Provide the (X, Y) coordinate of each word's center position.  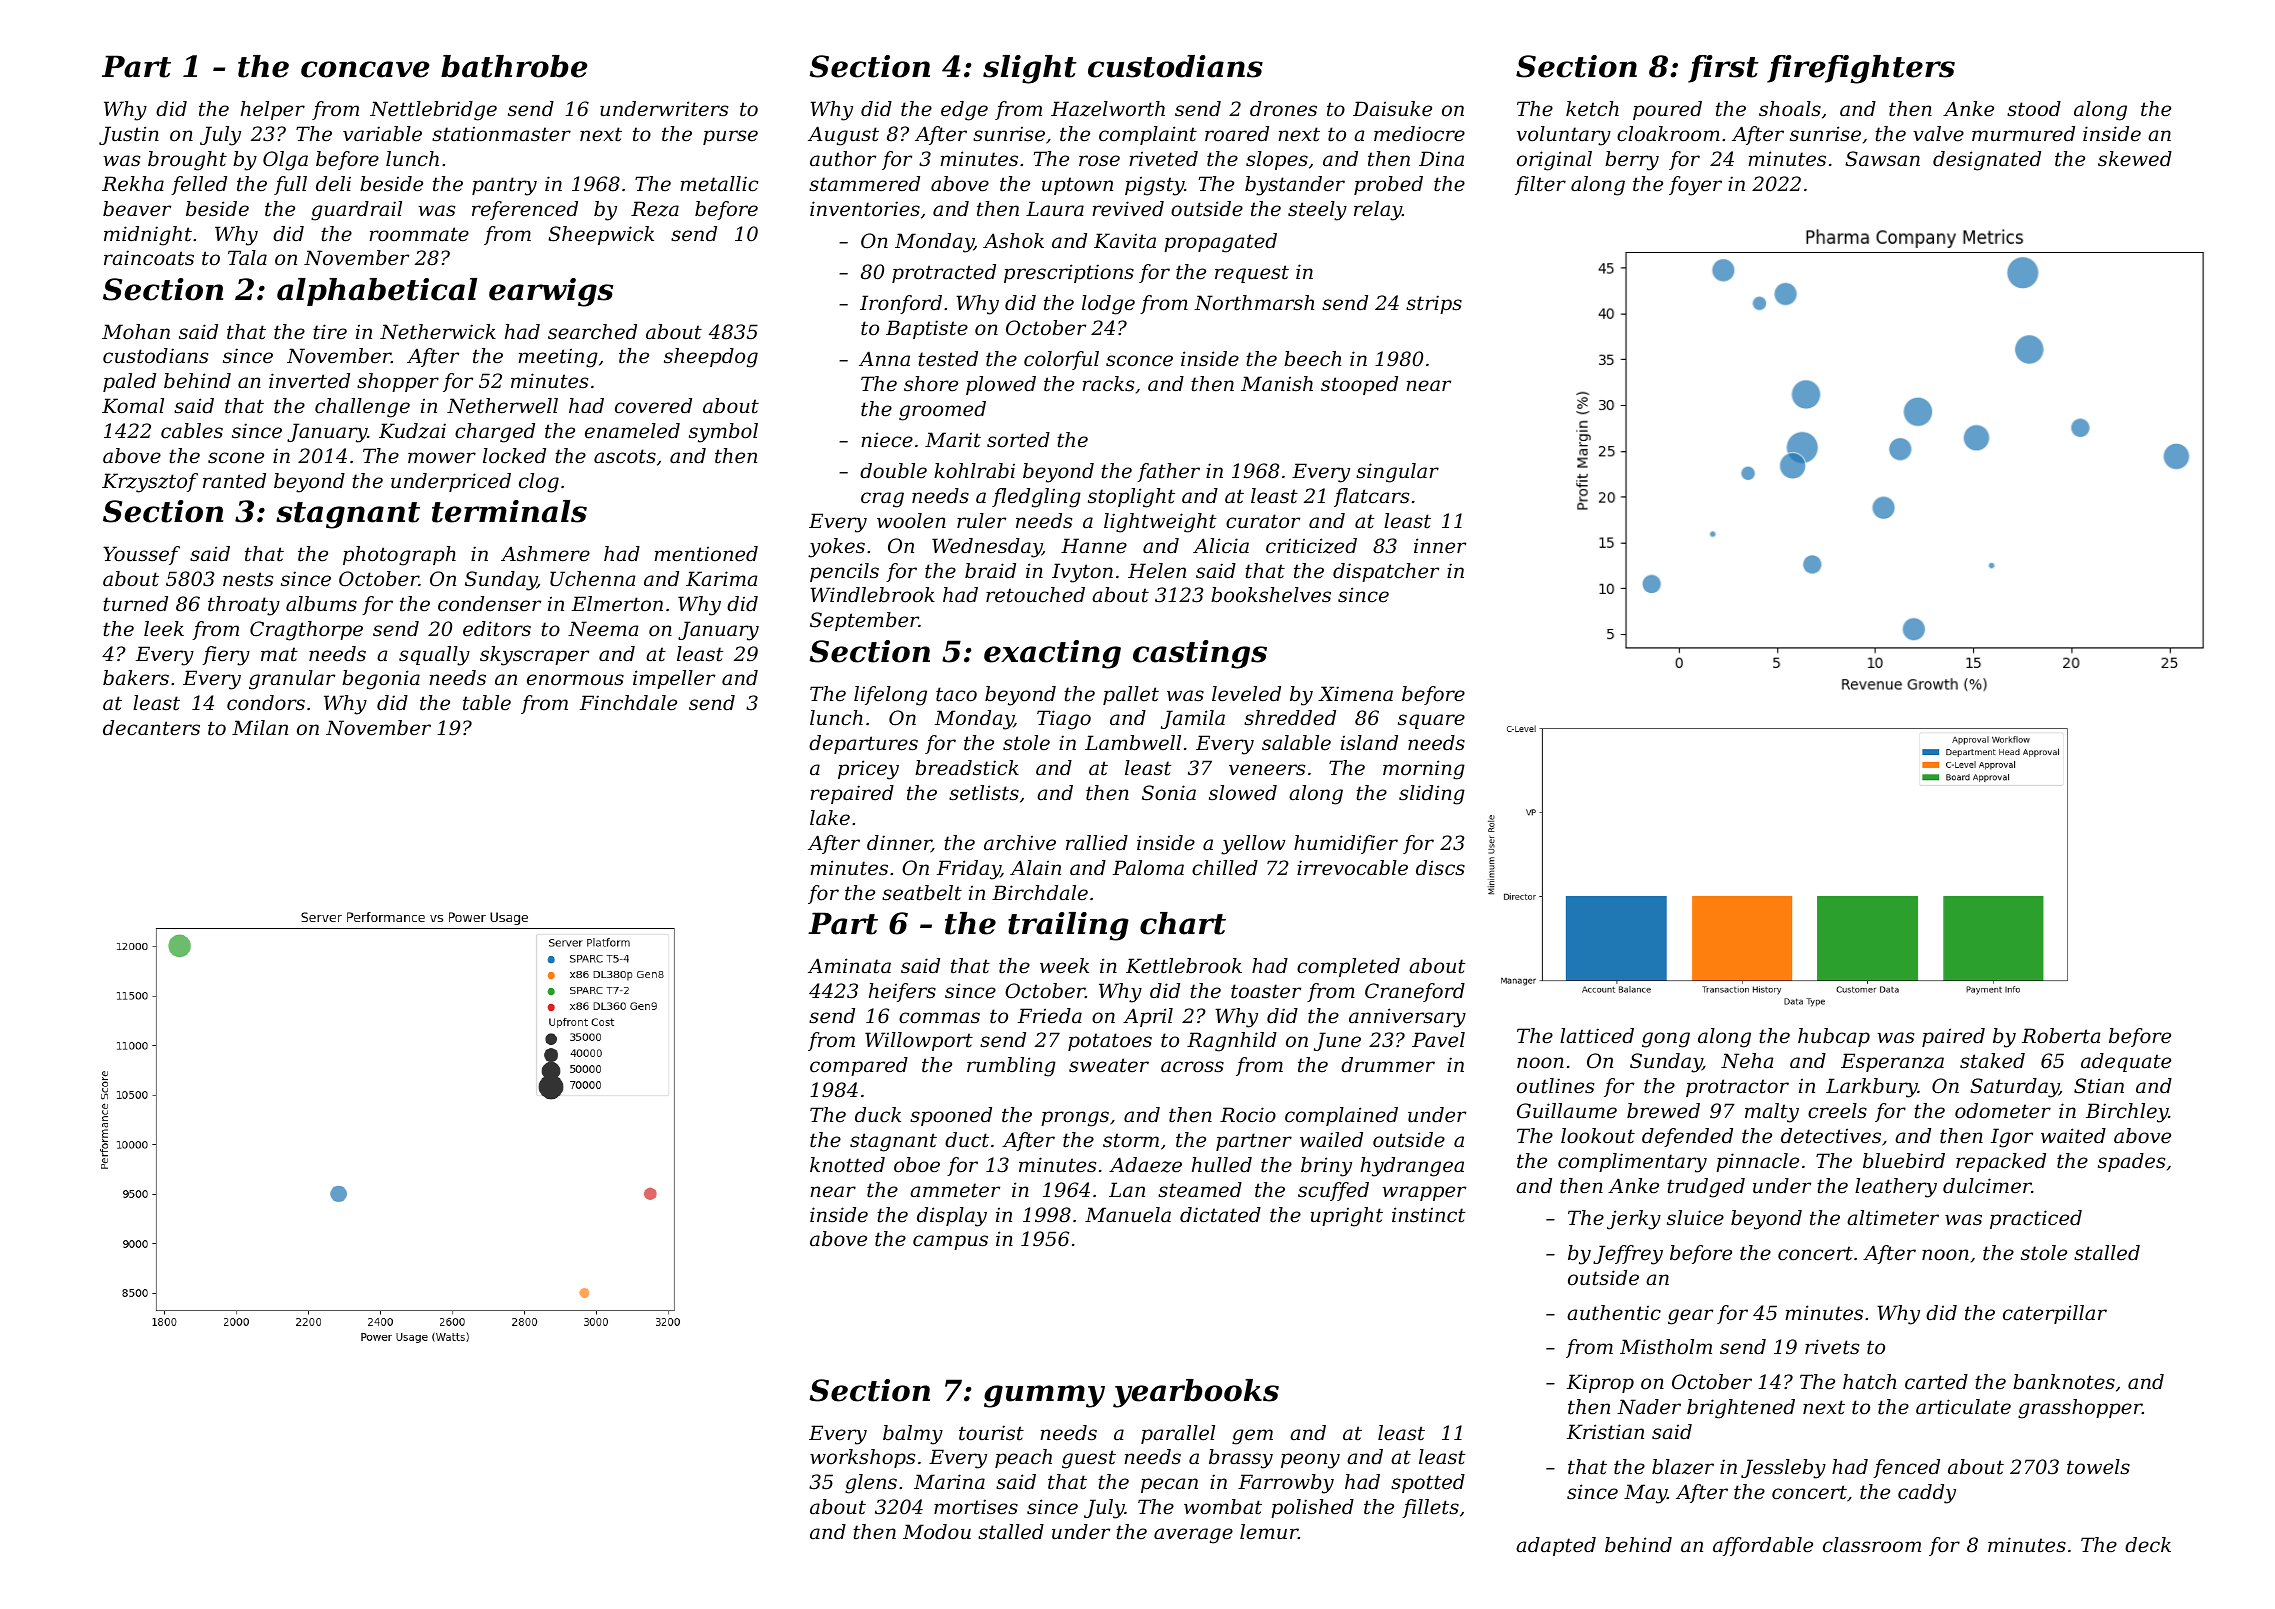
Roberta (2061, 1036)
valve (1938, 134)
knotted (847, 1165)
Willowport (919, 1041)
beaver (137, 209)
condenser (489, 604)
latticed (1597, 1036)
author (843, 159)
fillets (1430, 1508)
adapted (1556, 1546)
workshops (862, 1458)
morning (1424, 770)
